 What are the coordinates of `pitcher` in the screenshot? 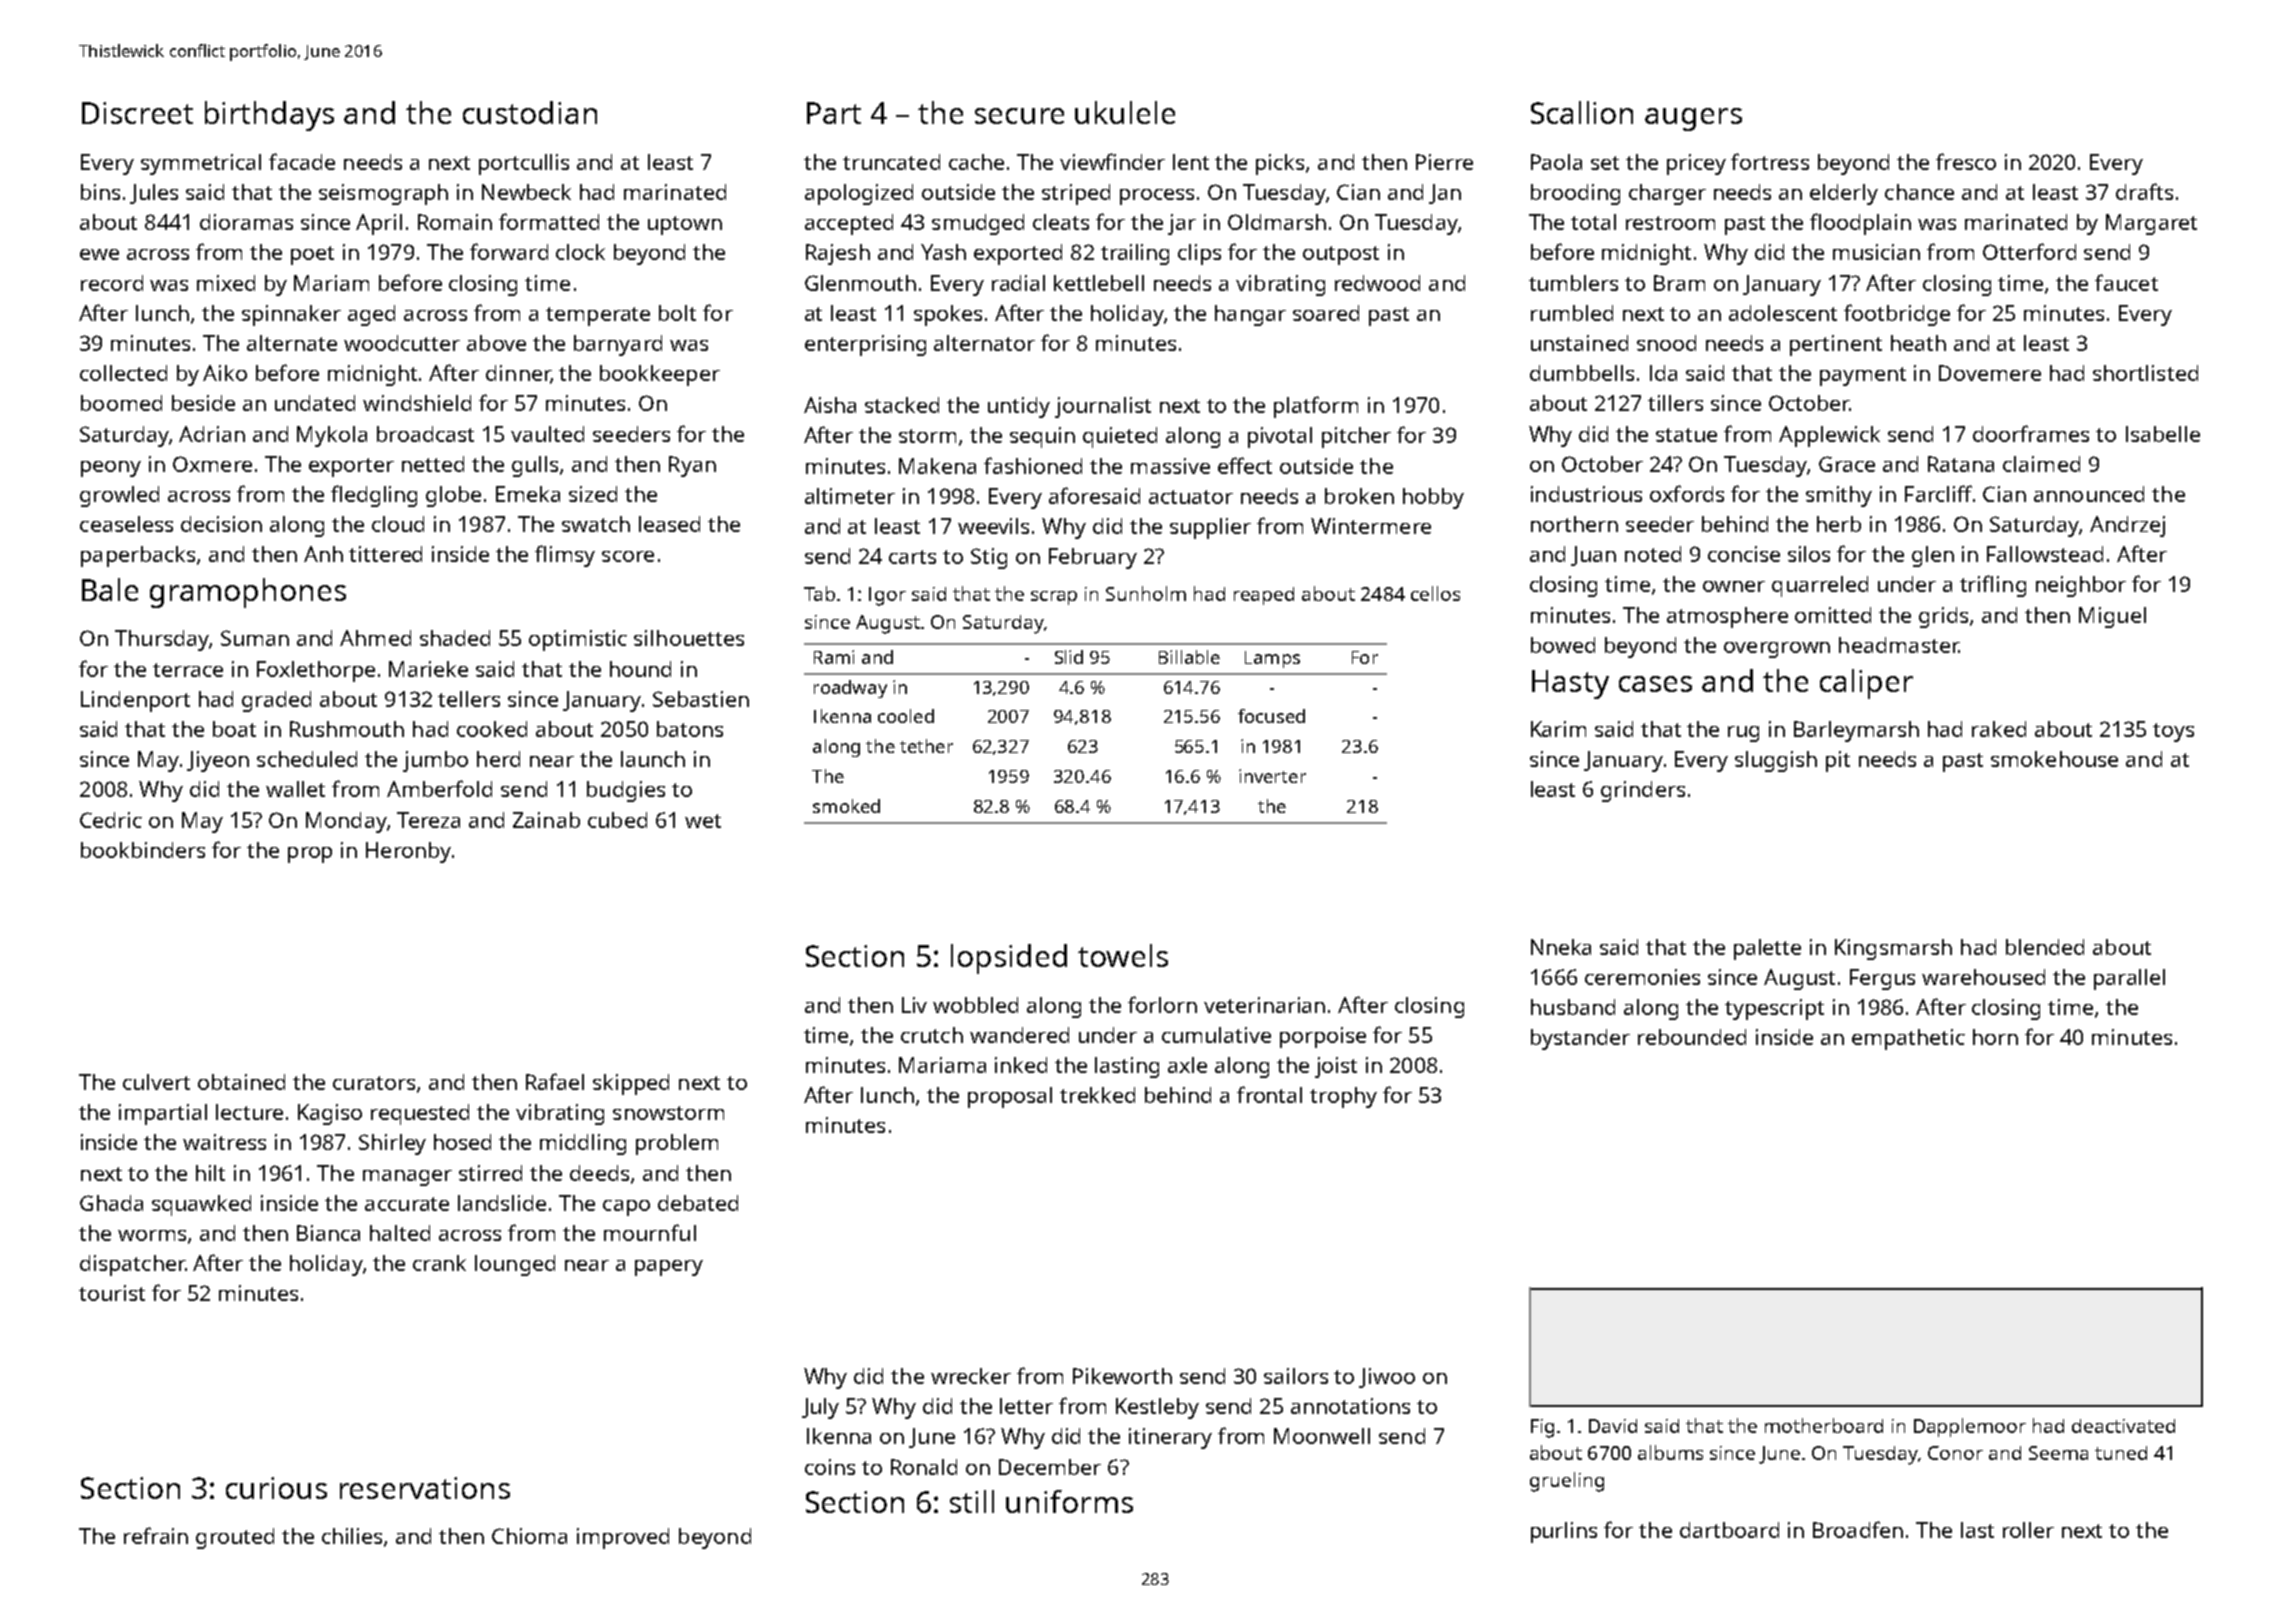 It's located at (1356, 437).
